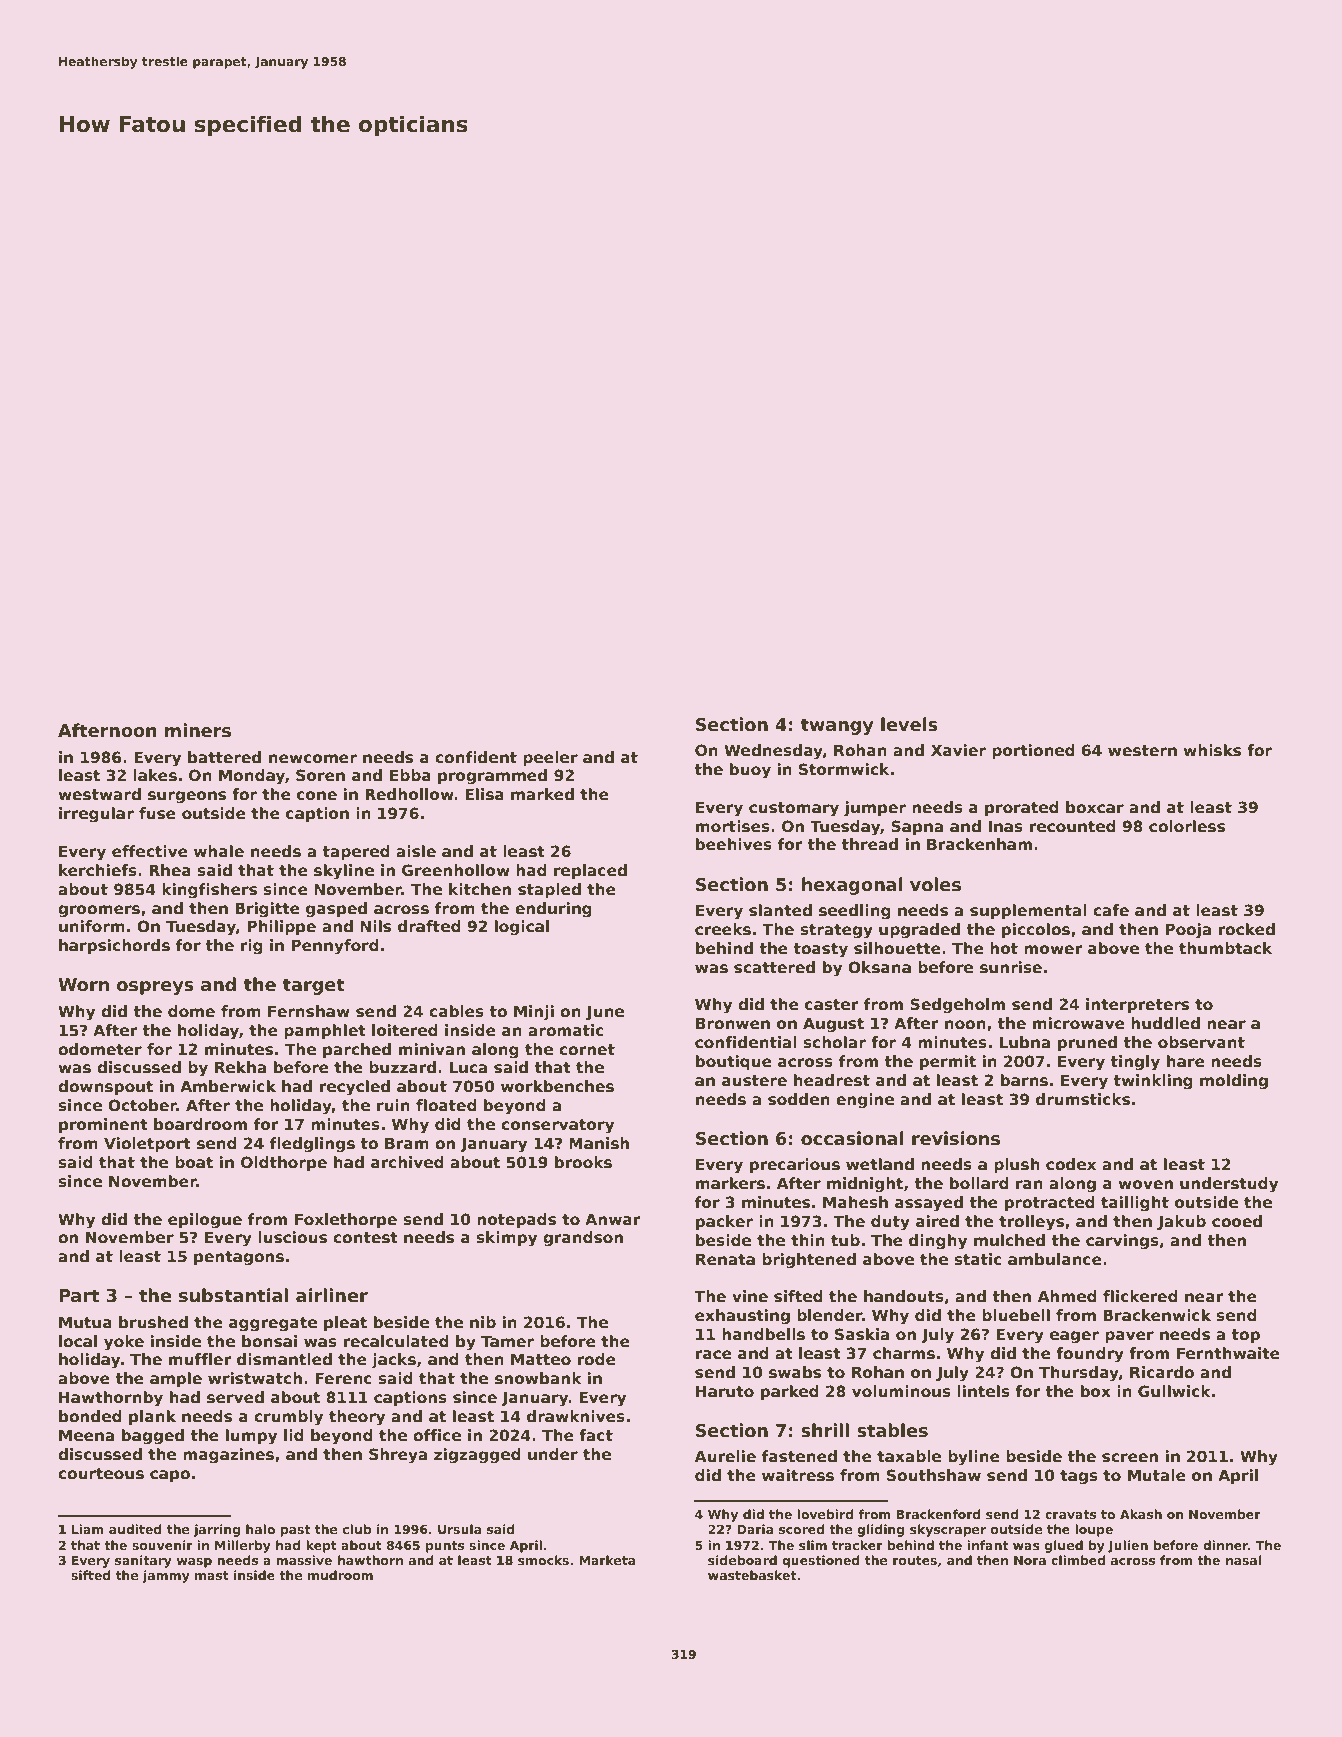 This screenshot has height=1737, width=1342. I want to click on newcomer, so click(313, 758).
